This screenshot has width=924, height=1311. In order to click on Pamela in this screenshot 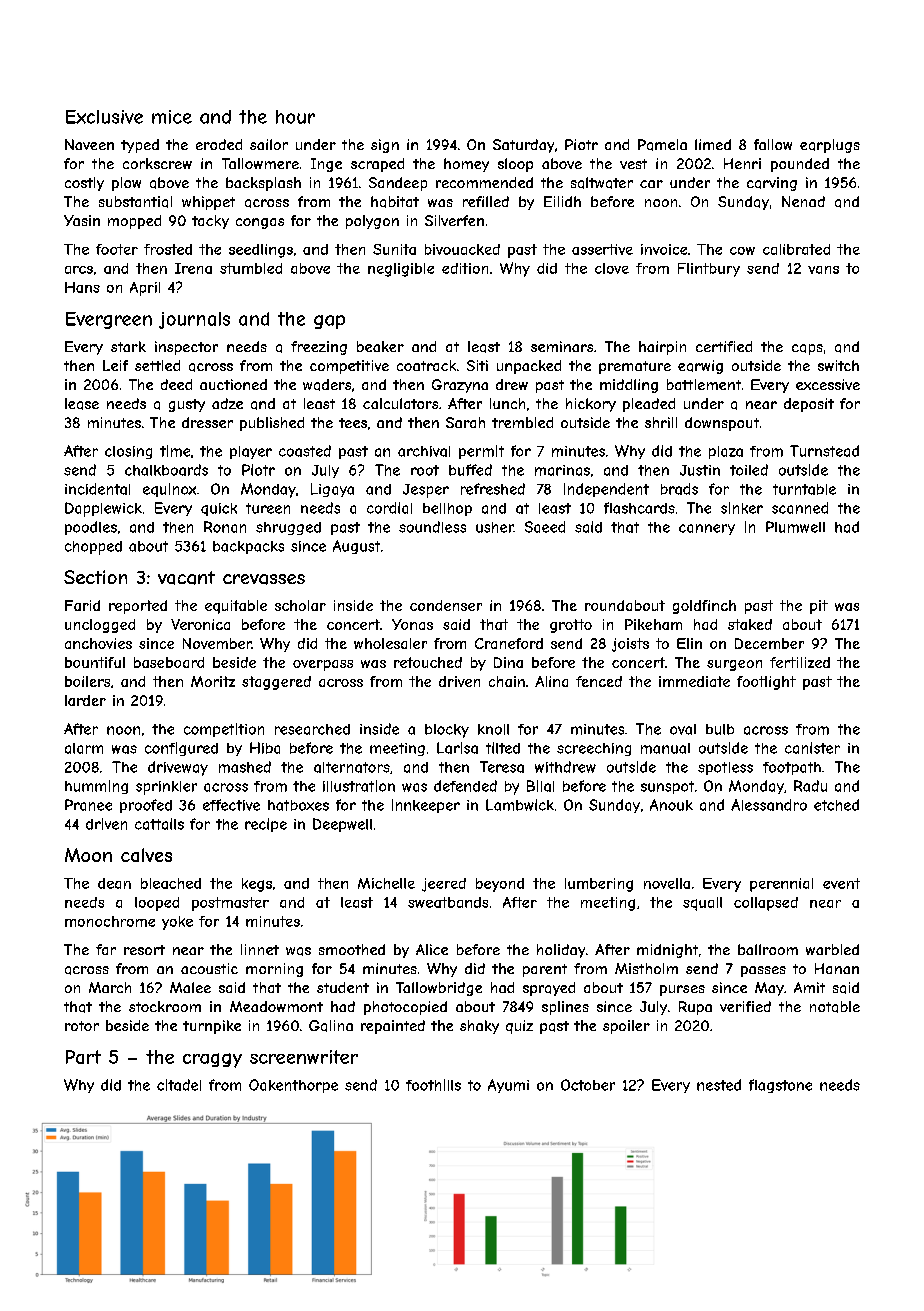, I will do `click(662, 145)`.
